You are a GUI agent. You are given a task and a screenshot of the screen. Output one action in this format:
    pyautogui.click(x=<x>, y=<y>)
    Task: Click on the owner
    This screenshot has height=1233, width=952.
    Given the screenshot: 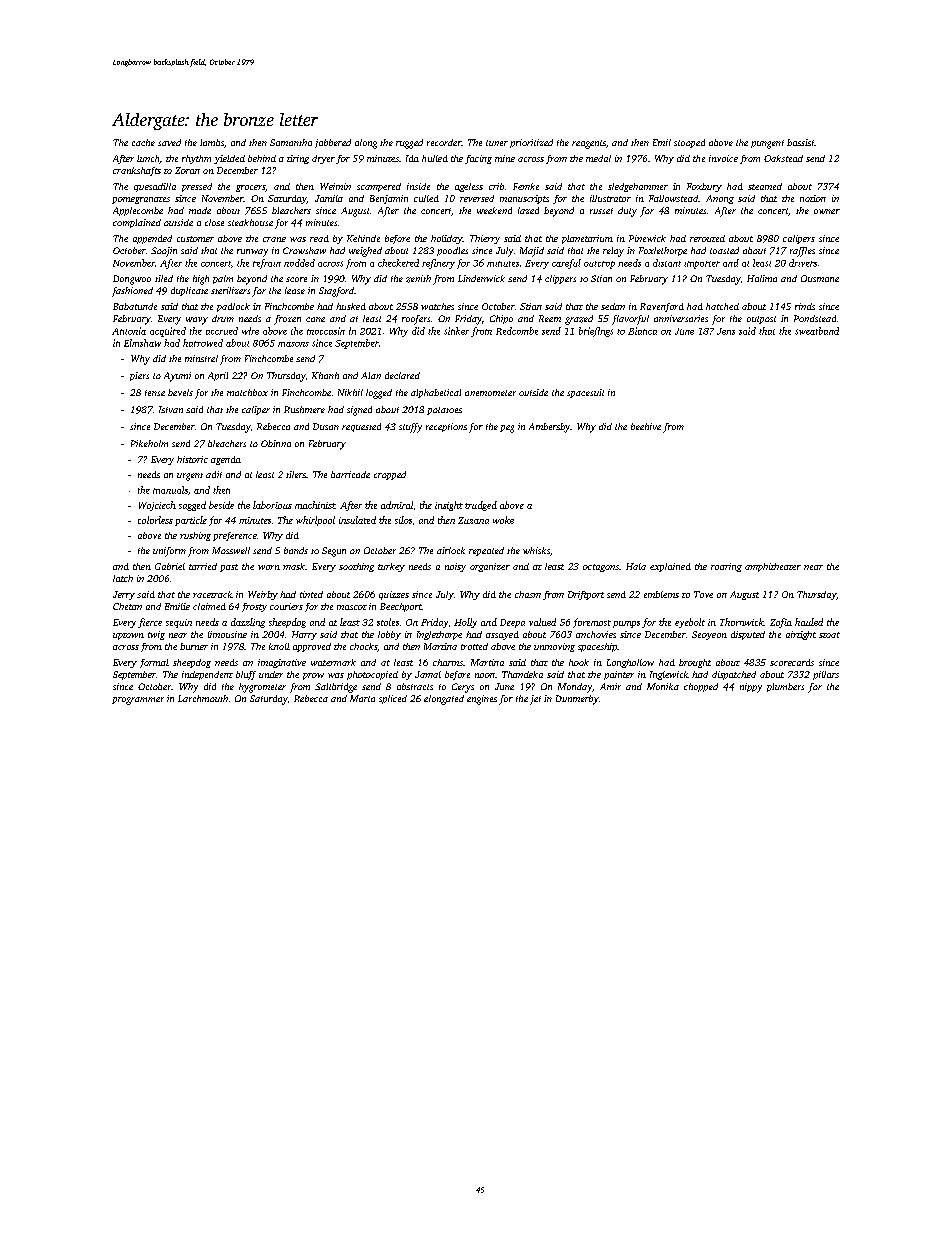 What is the action you would take?
    pyautogui.click(x=827, y=211)
